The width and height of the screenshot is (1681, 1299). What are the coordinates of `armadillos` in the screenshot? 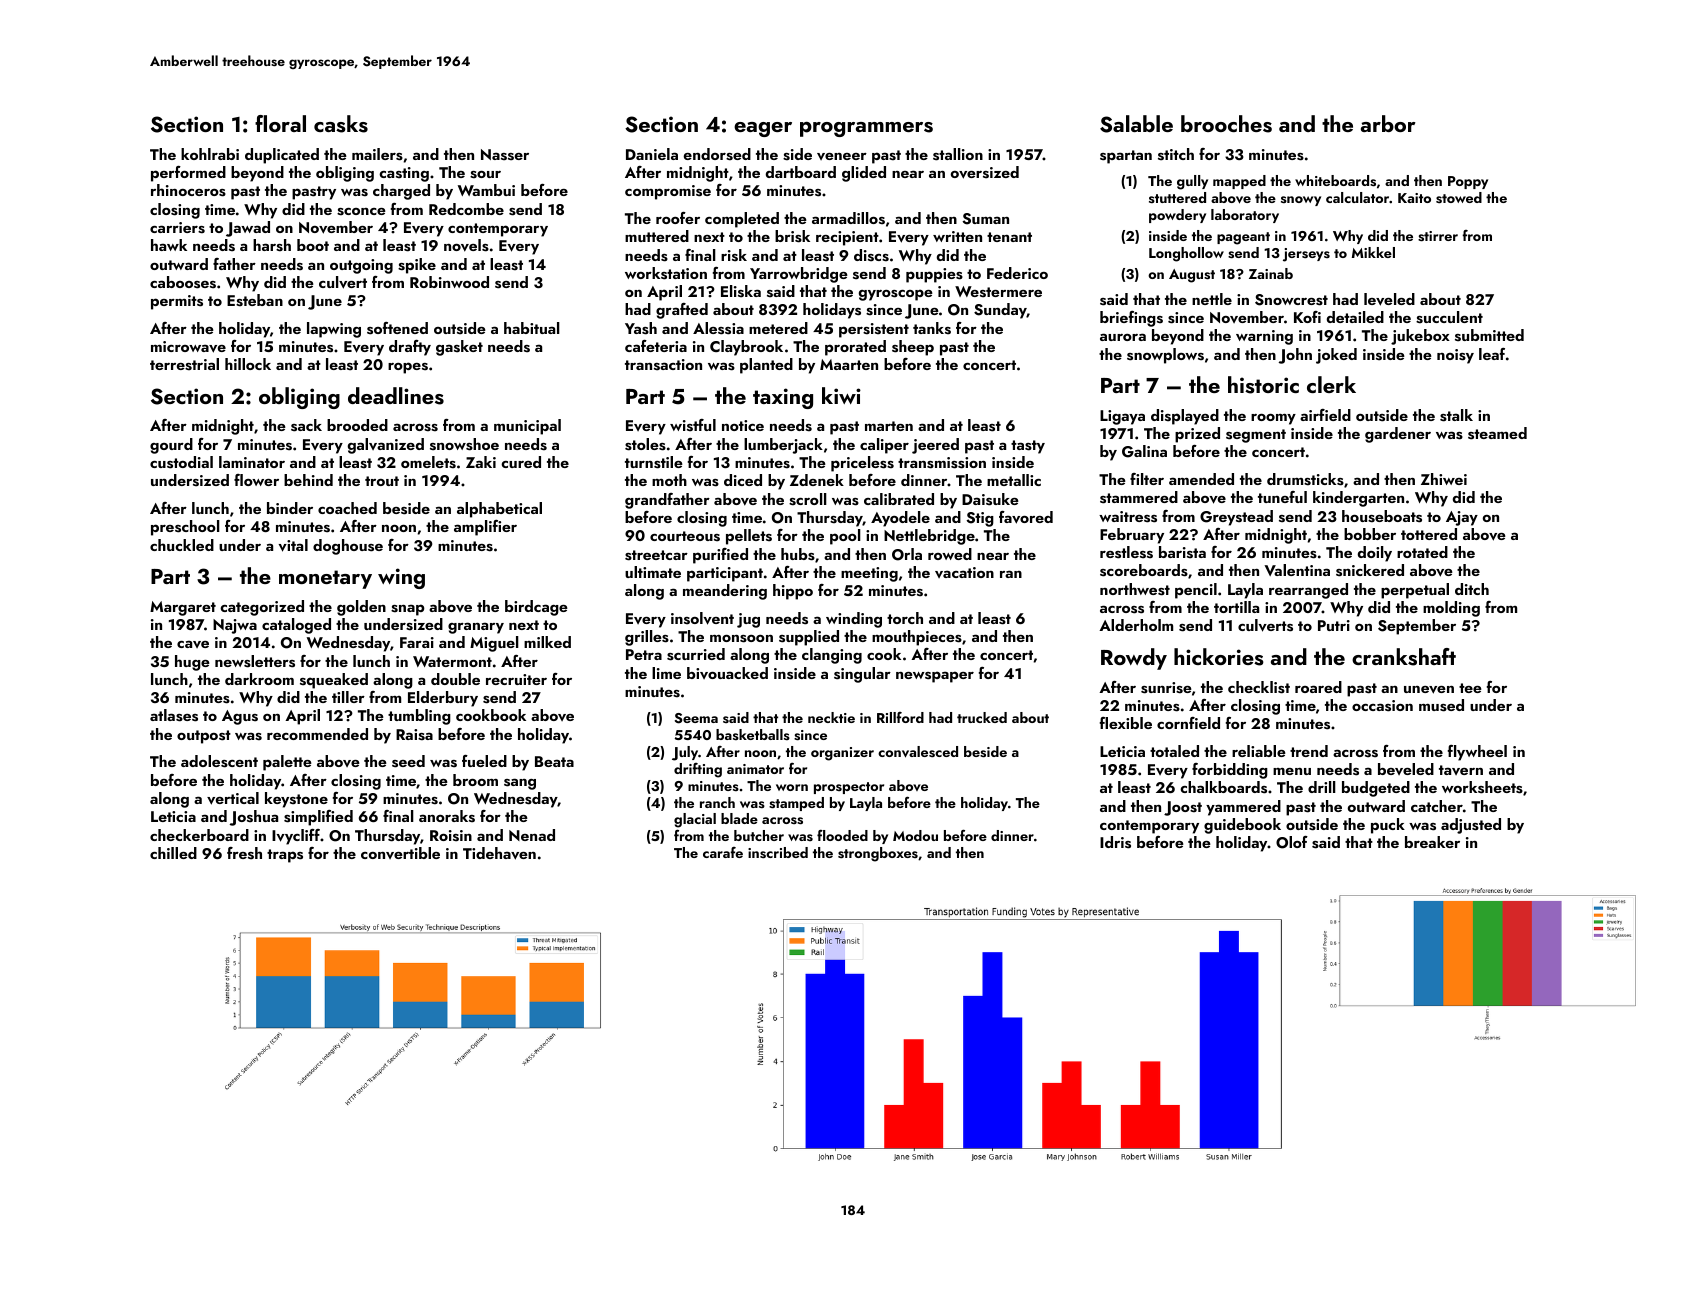 It's located at (848, 218).
